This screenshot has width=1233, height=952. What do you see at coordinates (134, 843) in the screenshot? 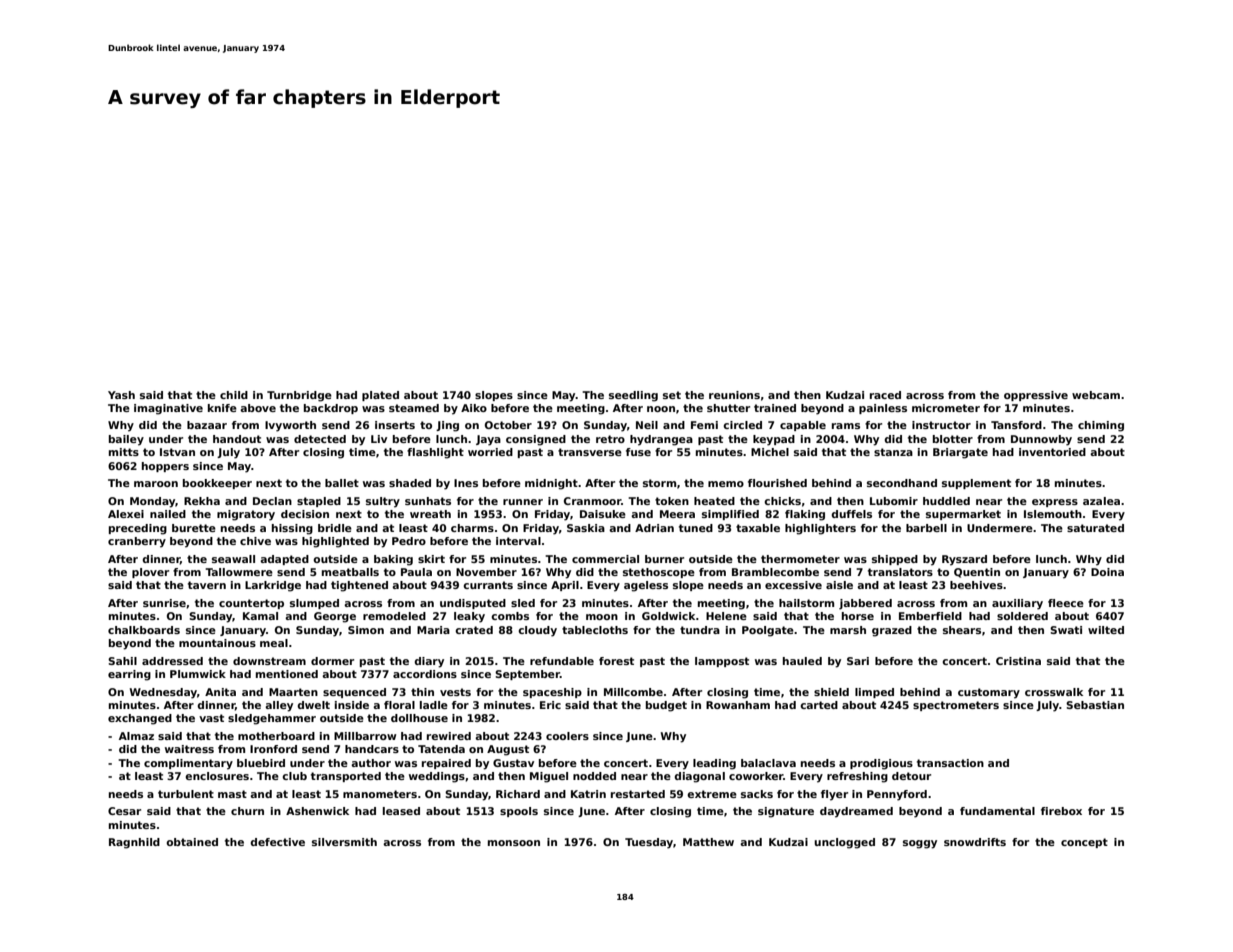
I see `Ragnhild` at bounding box center [134, 843].
